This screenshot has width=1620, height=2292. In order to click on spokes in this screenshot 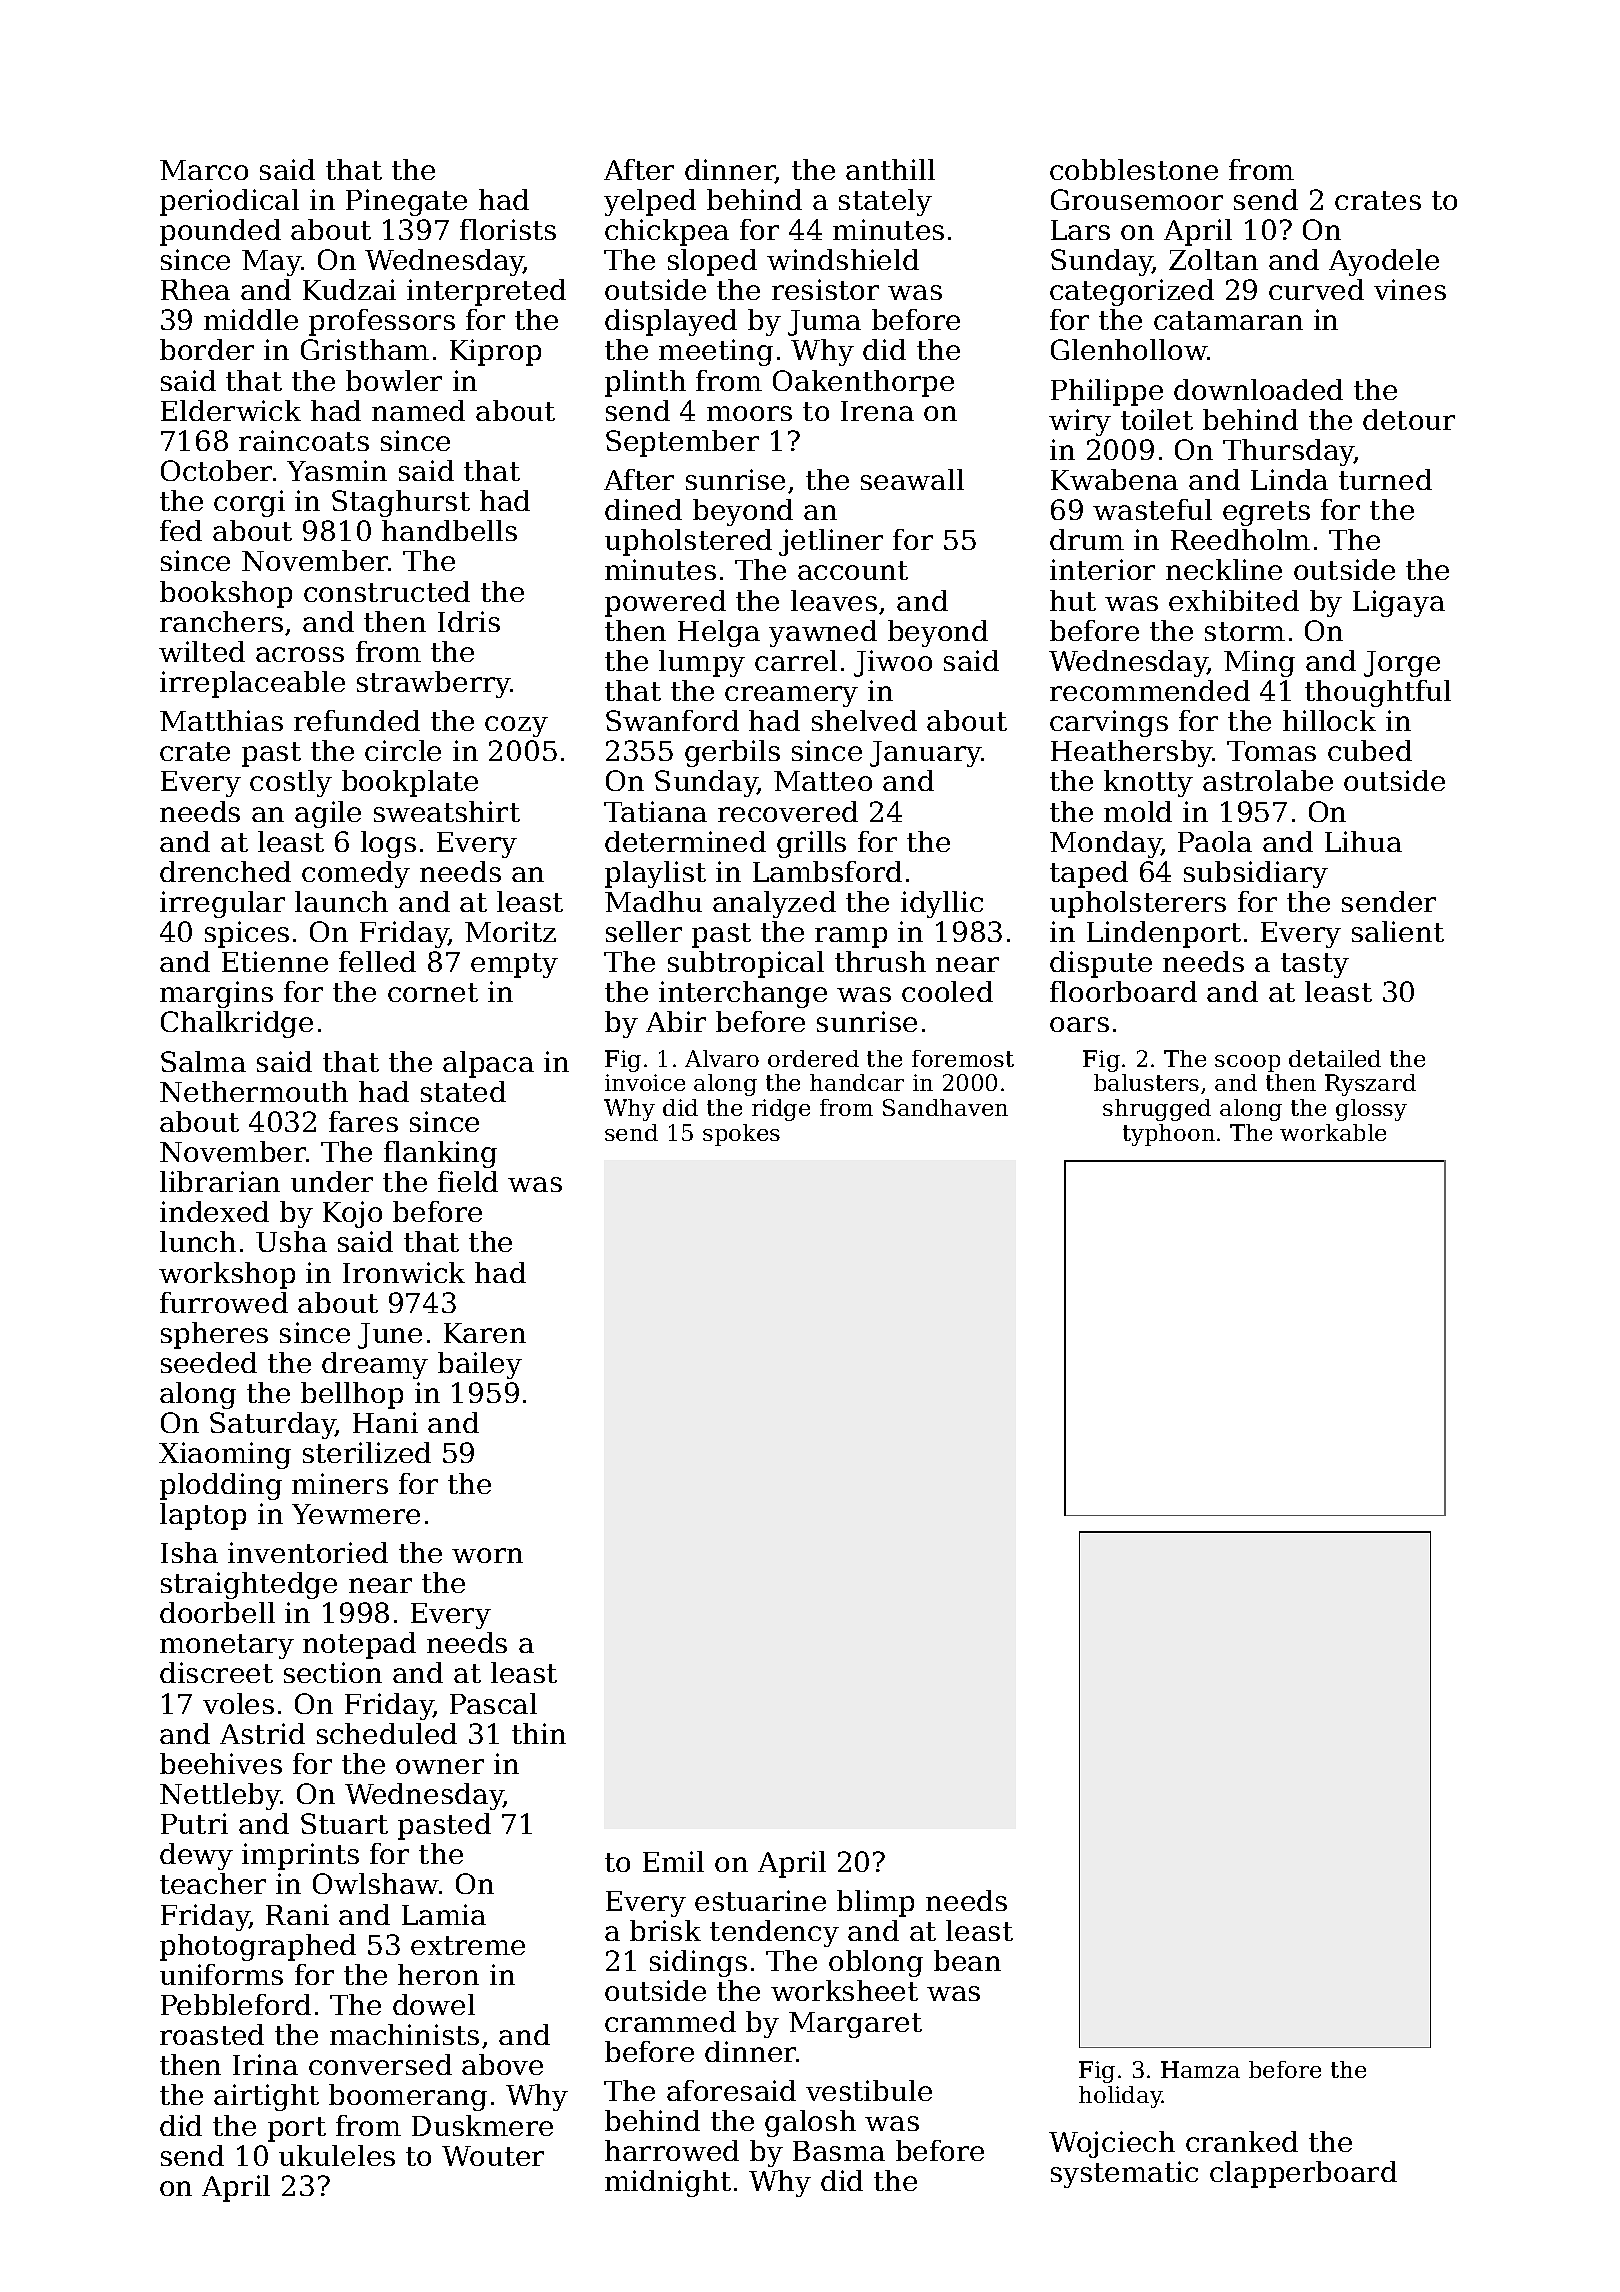, I will do `click(741, 1135)`.
